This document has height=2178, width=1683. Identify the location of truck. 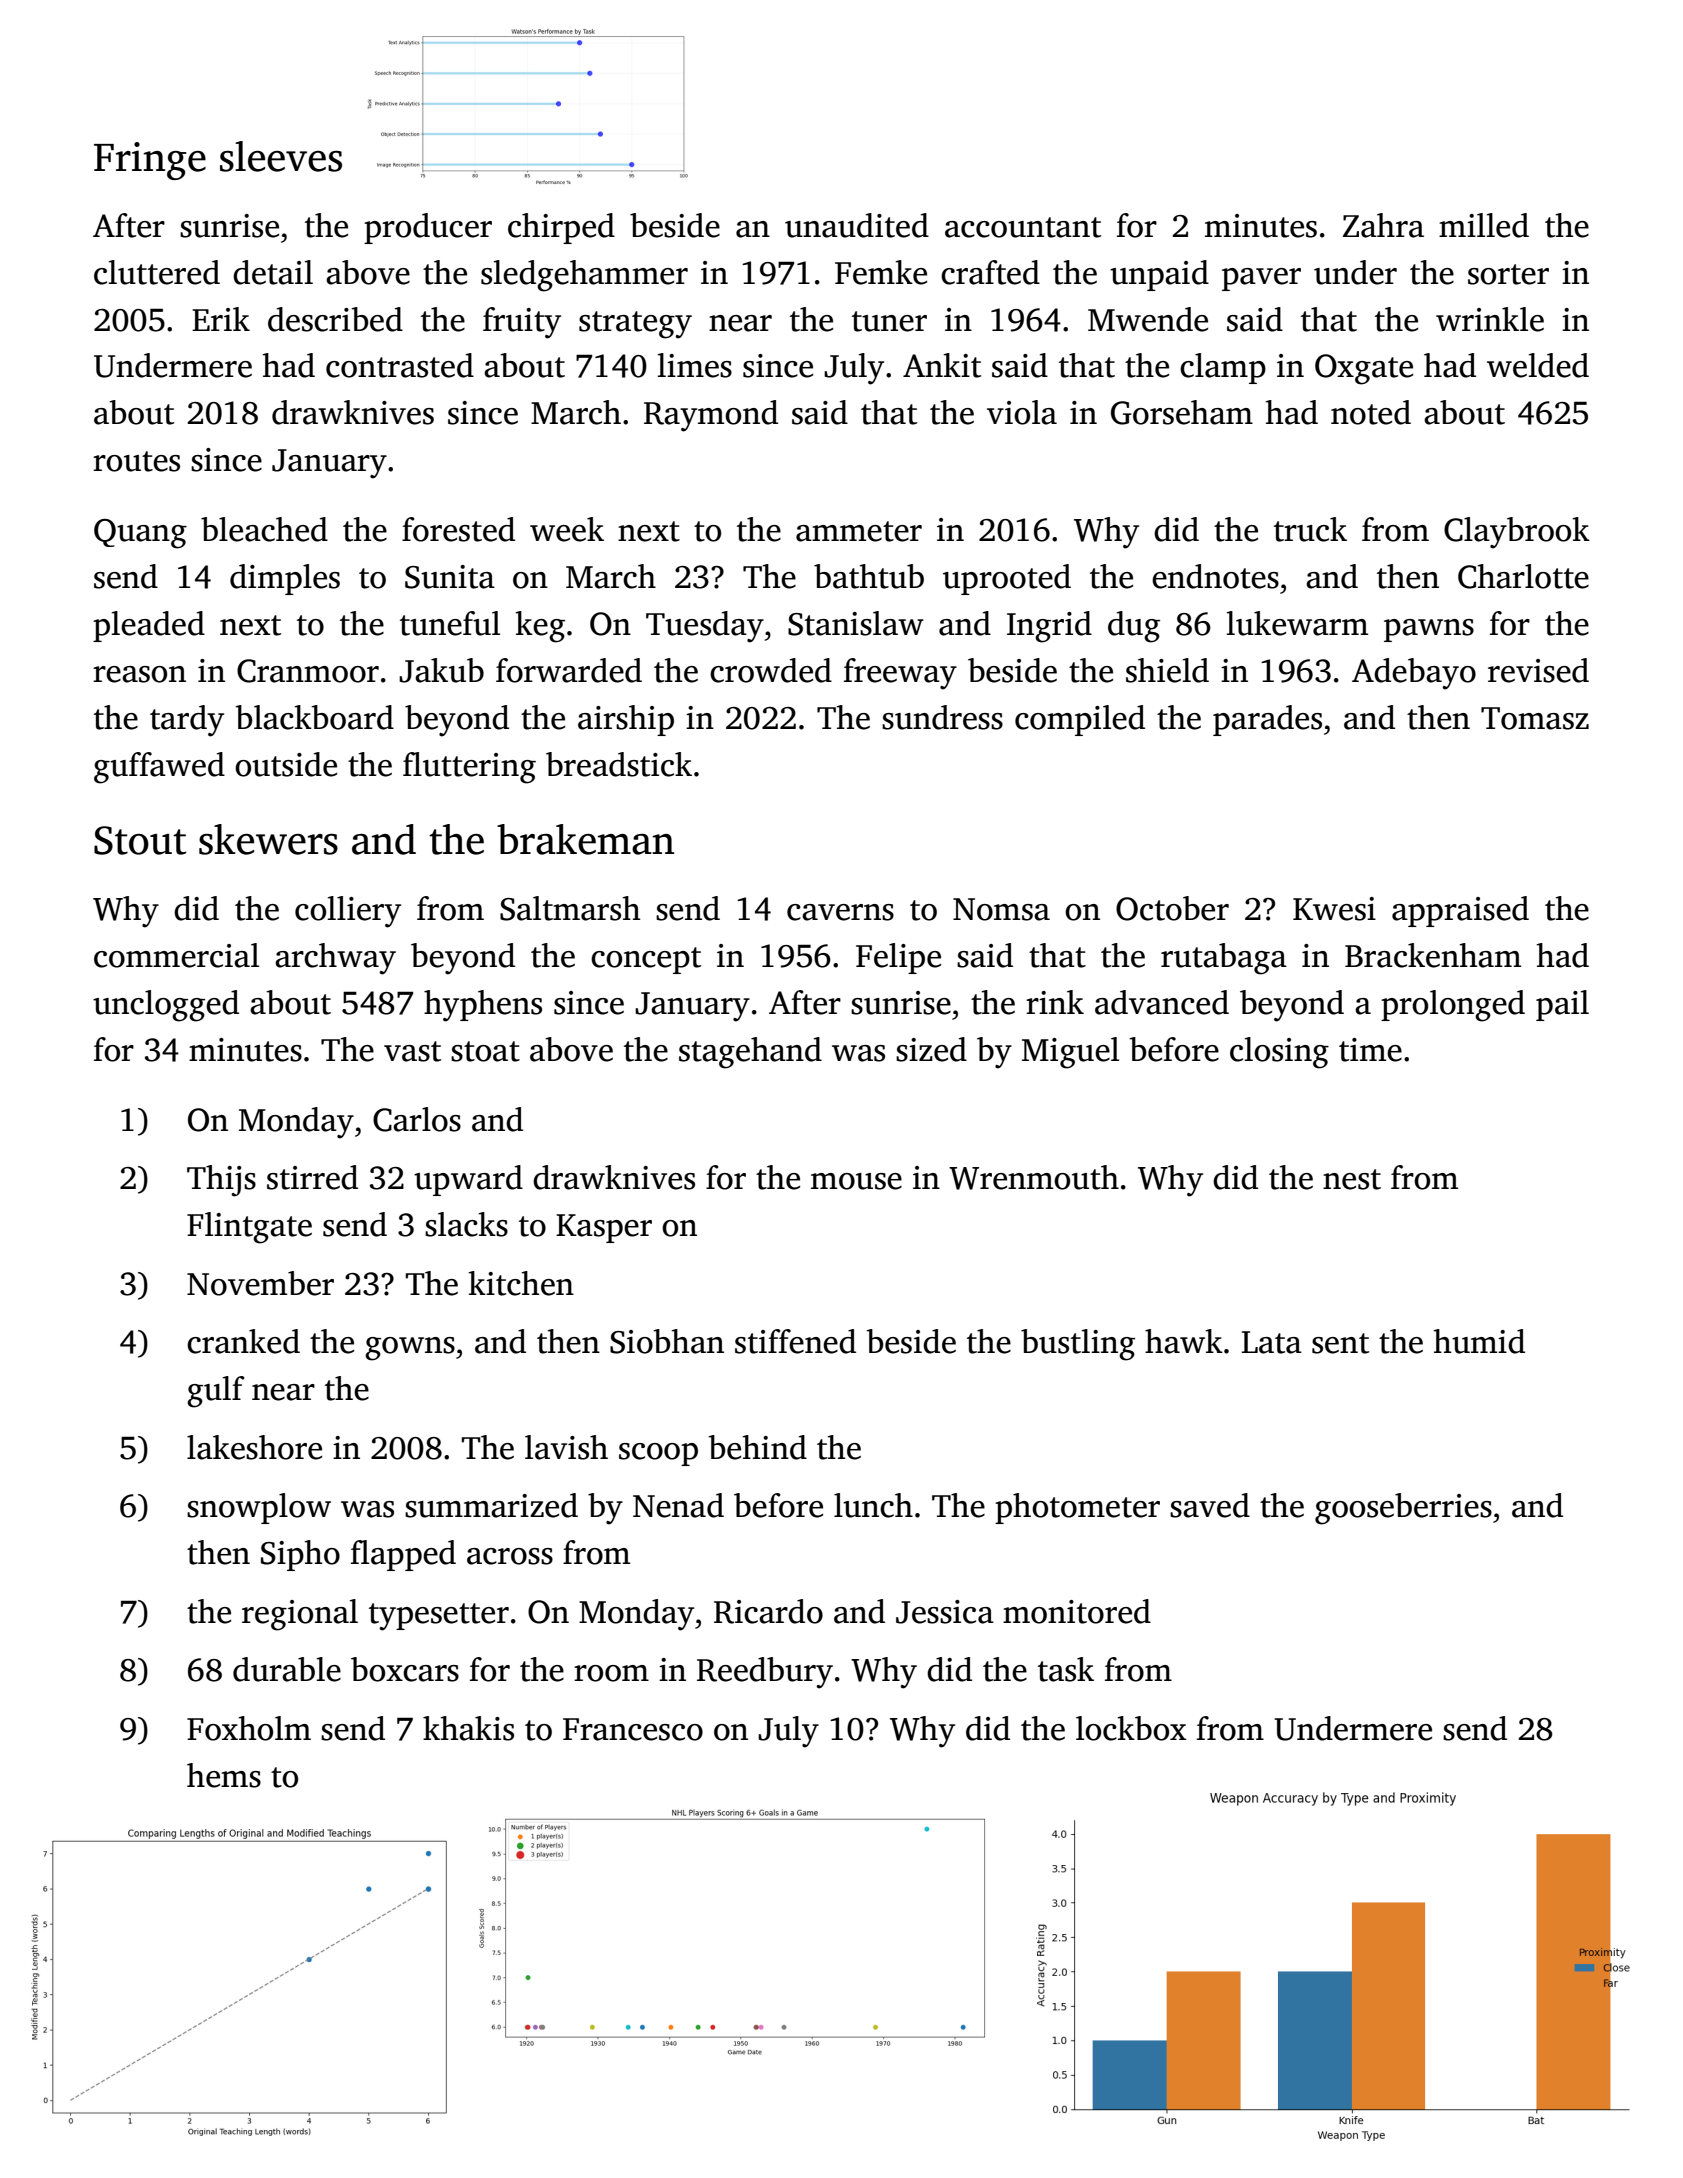
(1310, 529).
